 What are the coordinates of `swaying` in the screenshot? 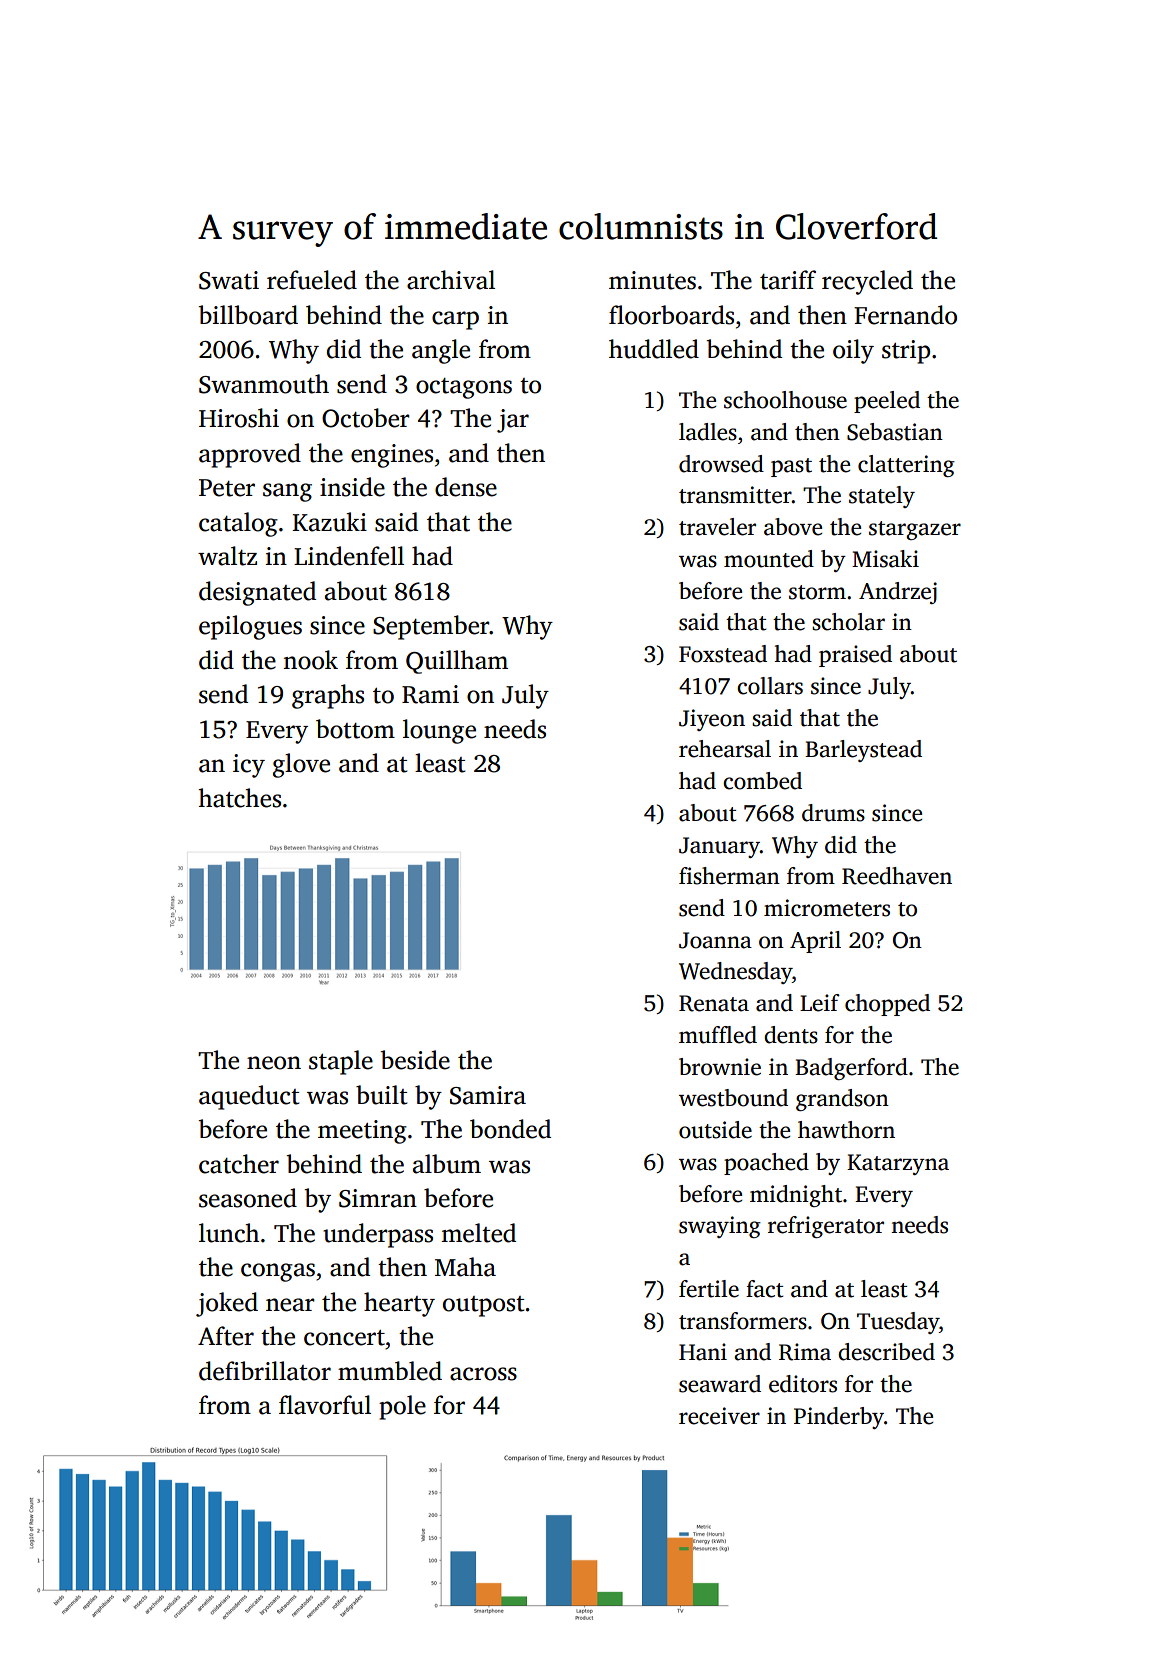 It's located at (720, 1227).
